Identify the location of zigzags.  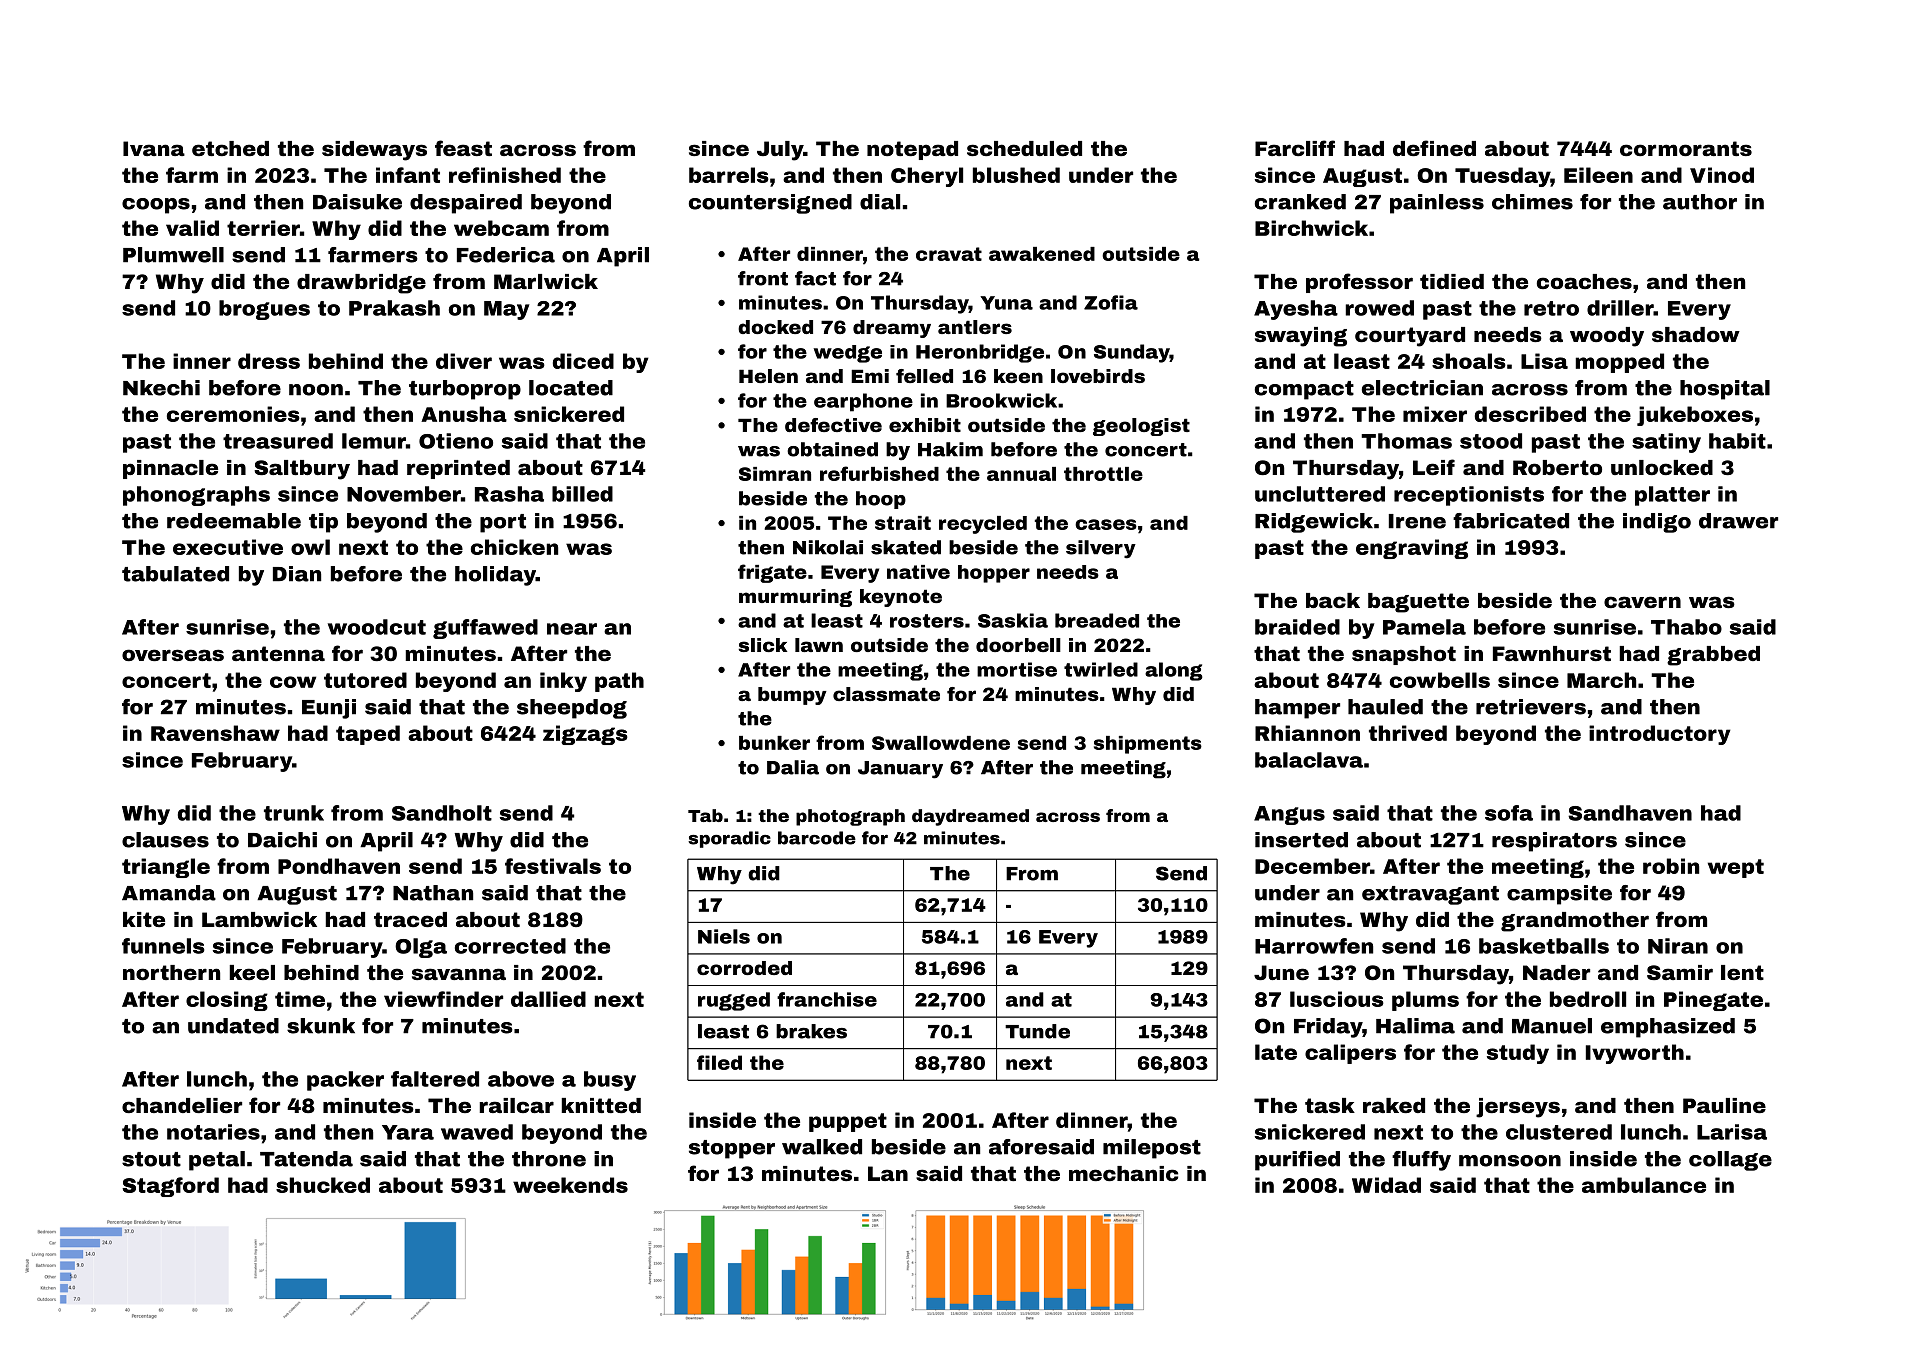
(585, 735).
